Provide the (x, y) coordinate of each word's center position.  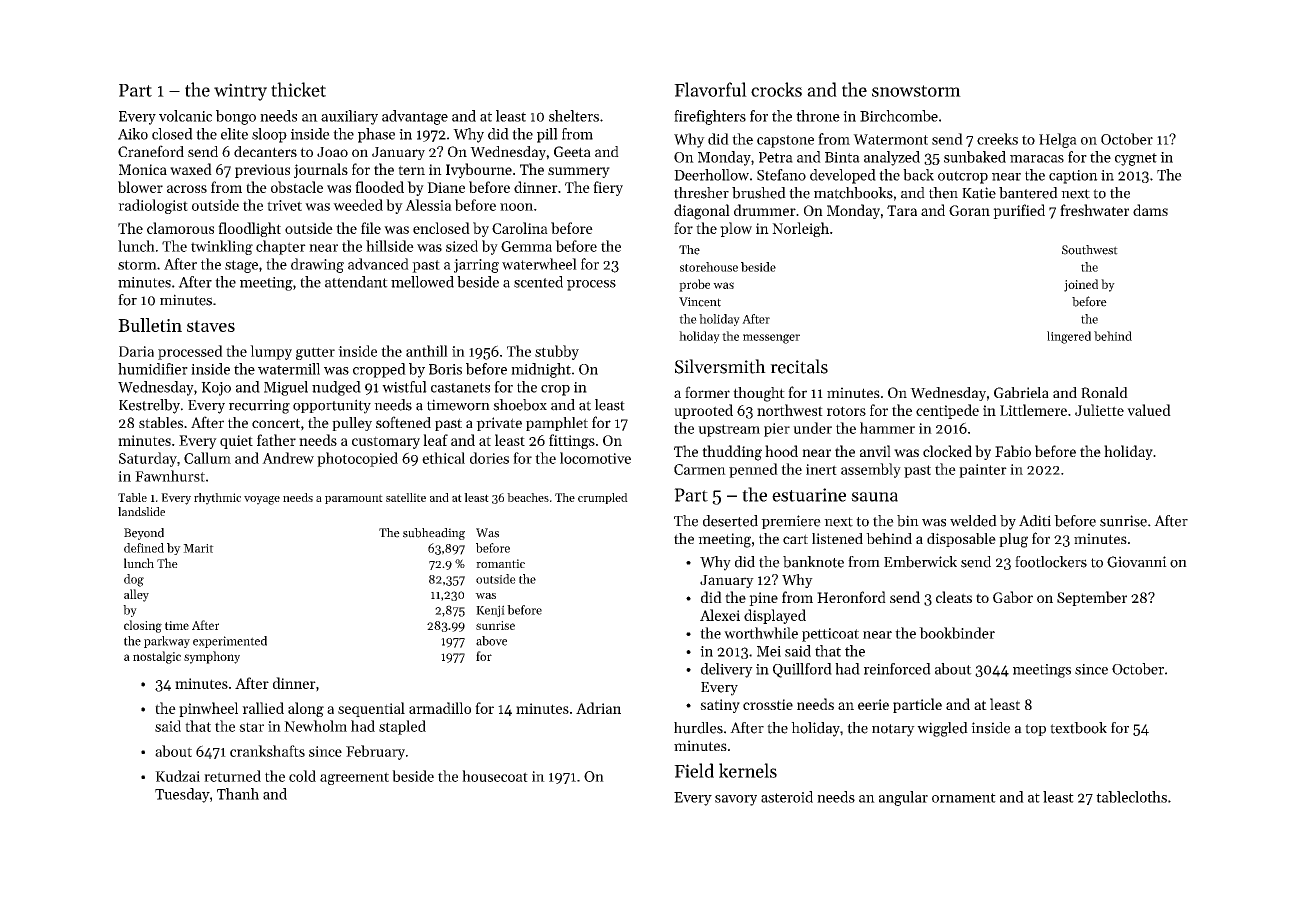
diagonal (702, 212)
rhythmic (217, 499)
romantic (500, 563)
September (1092, 598)
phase (376, 135)
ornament (964, 798)
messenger (771, 339)
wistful (404, 387)
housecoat (495, 776)
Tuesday (182, 795)
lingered (1069, 337)
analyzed (892, 158)
